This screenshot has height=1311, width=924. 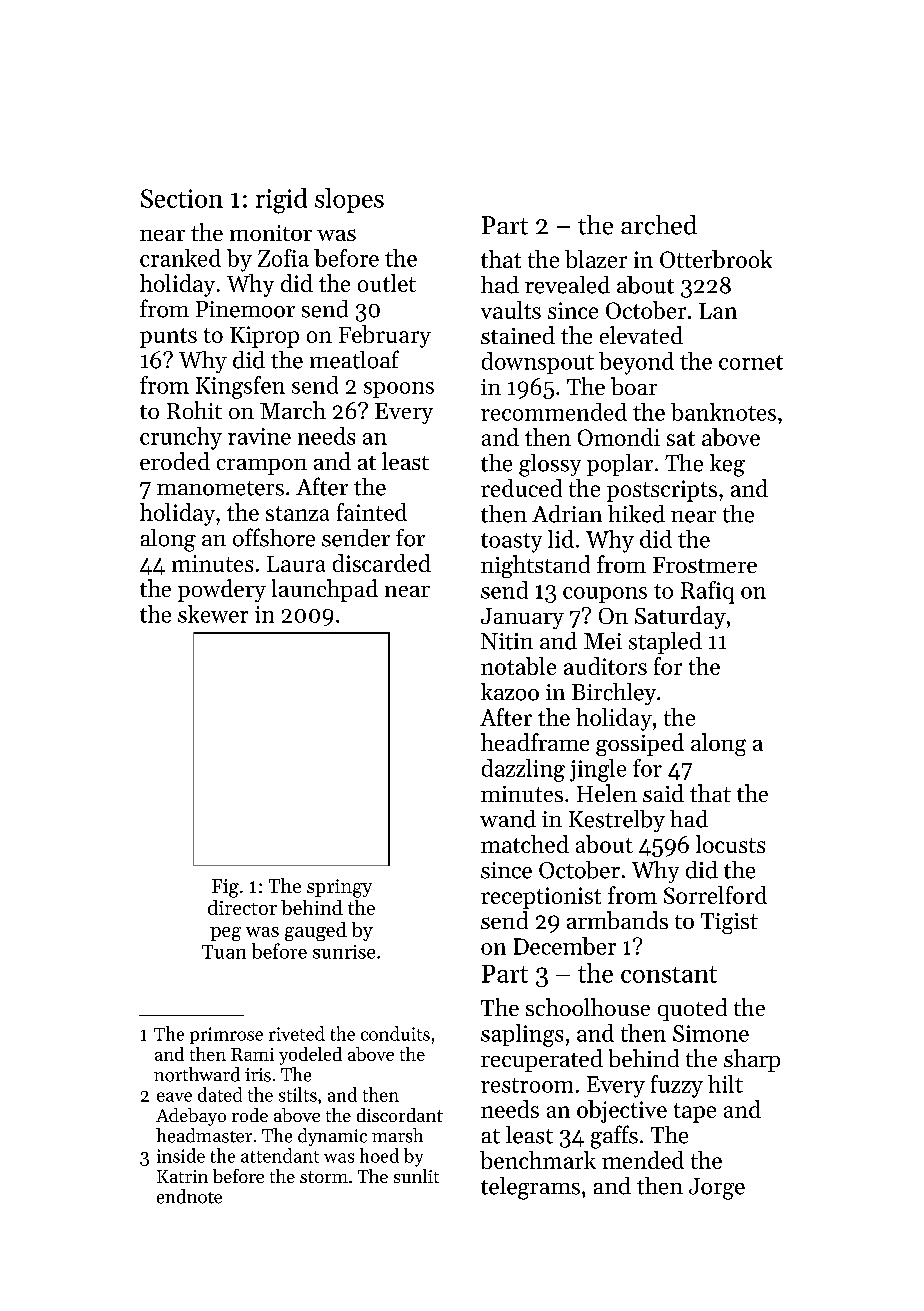 What do you see at coordinates (523, 770) in the screenshot?
I see `dazzling` at bounding box center [523, 770].
